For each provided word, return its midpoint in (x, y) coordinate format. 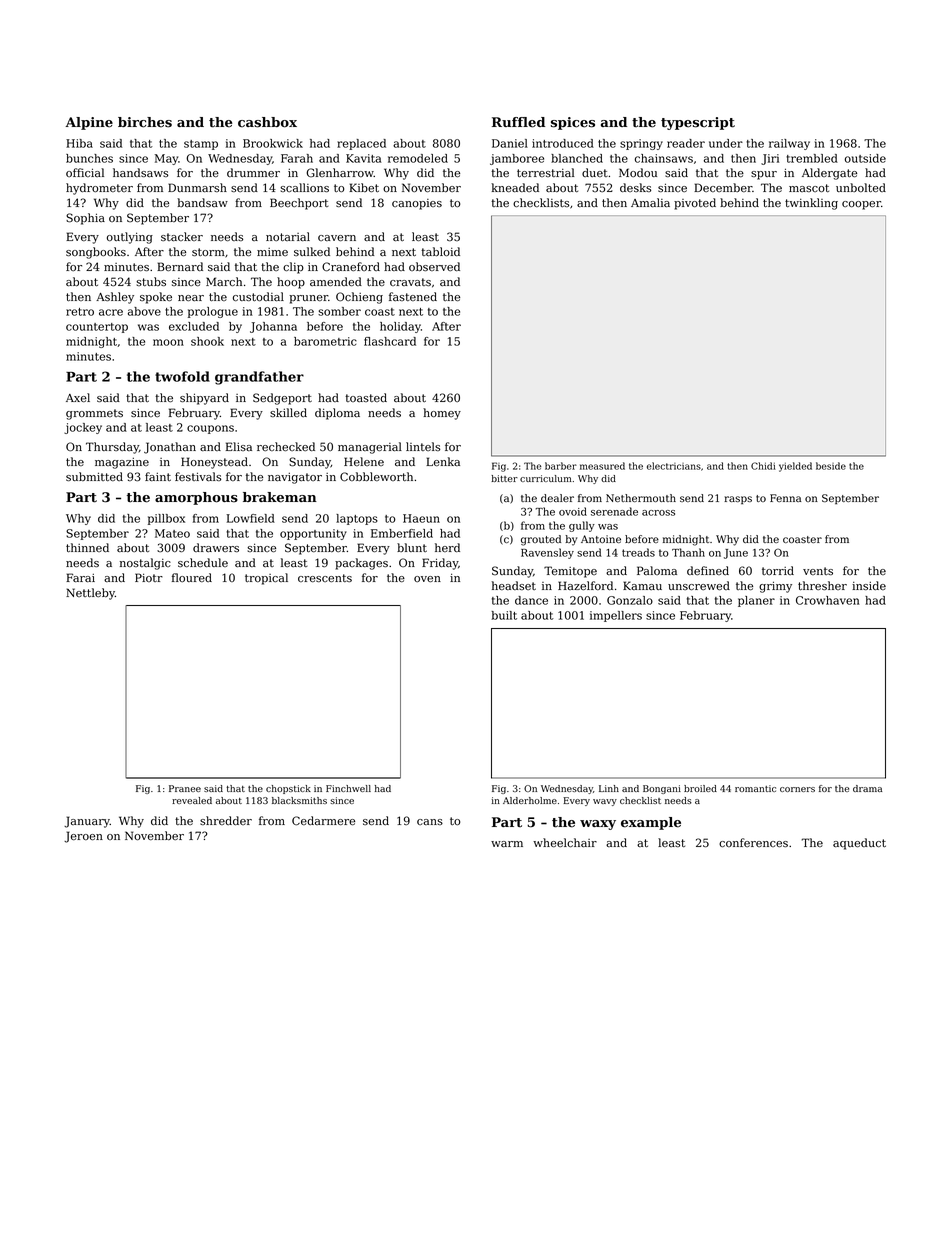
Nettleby (90, 594)
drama (867, 788)
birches (145, 122)
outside (865, 158)
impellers (616, 616)
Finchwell (348, 788)
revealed (192, 800)
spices (573, 123)
